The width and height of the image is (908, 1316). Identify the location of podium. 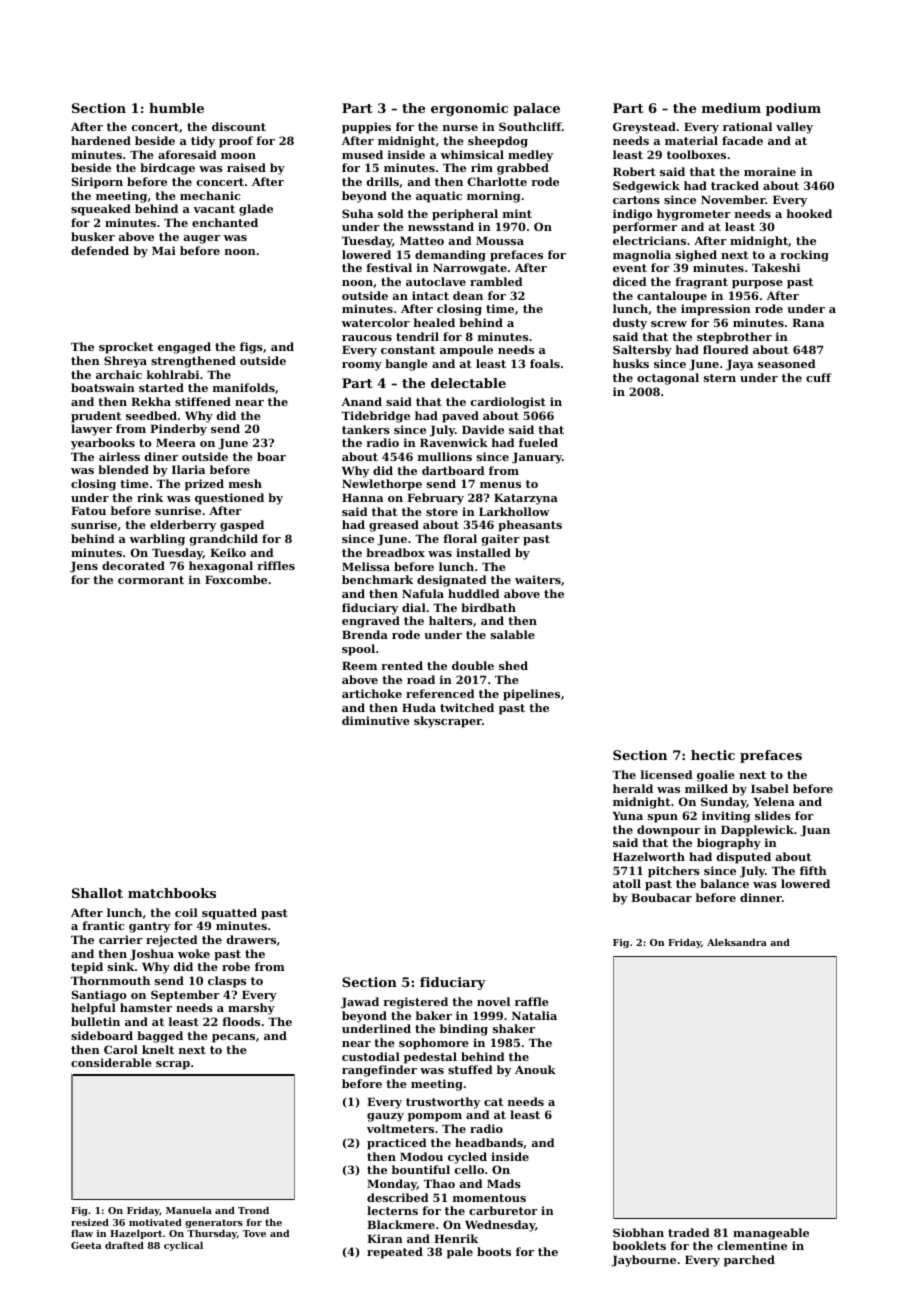
(793, 109).
